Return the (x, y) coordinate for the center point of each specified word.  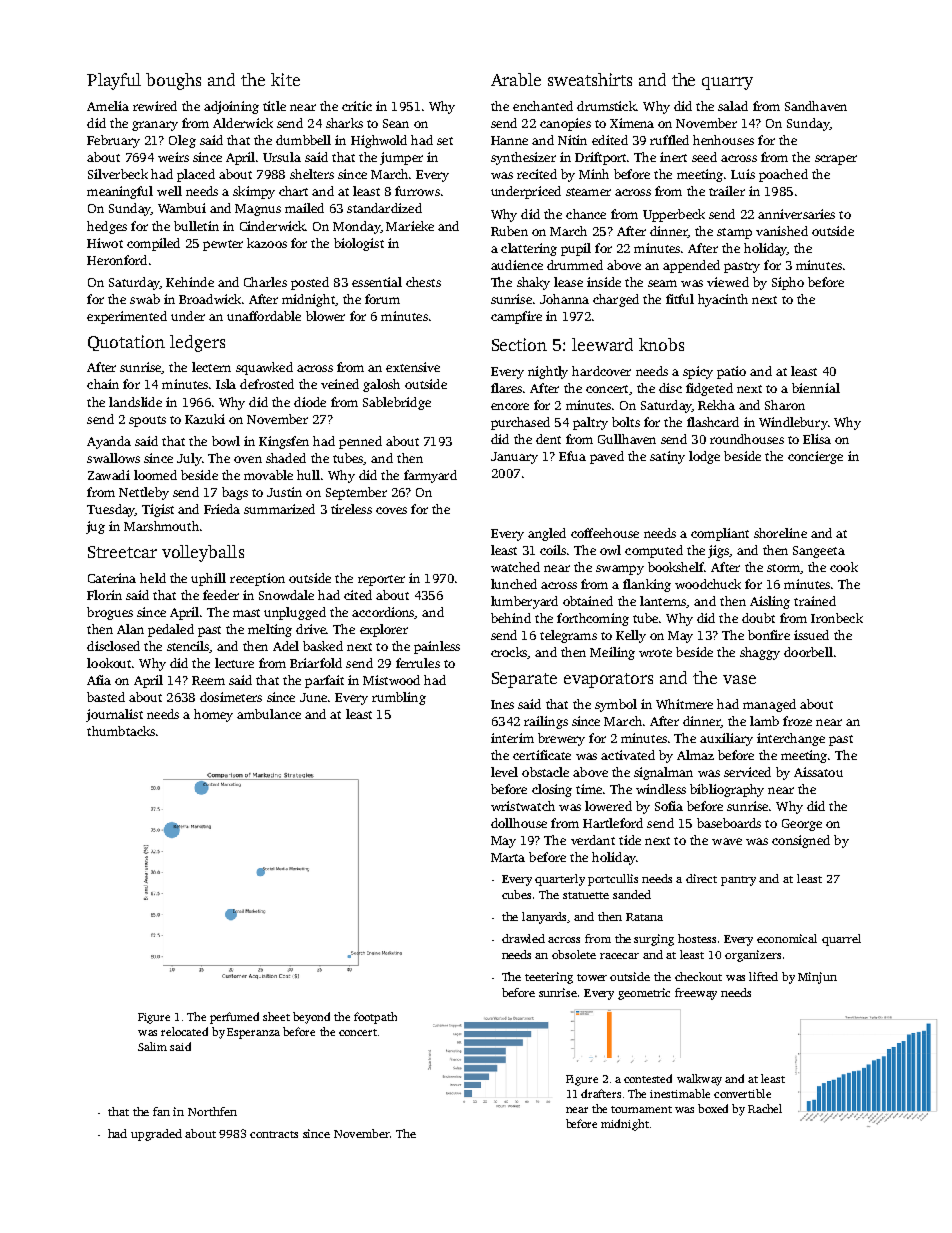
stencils (188, 647)
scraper (836, 160)
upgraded (156, 1135)
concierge (815, 457)
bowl (226, 441)
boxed (713, 1108)
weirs (173, 157)
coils (553, 550)
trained (815, 601)
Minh (594, 174)
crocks (509, 653)
